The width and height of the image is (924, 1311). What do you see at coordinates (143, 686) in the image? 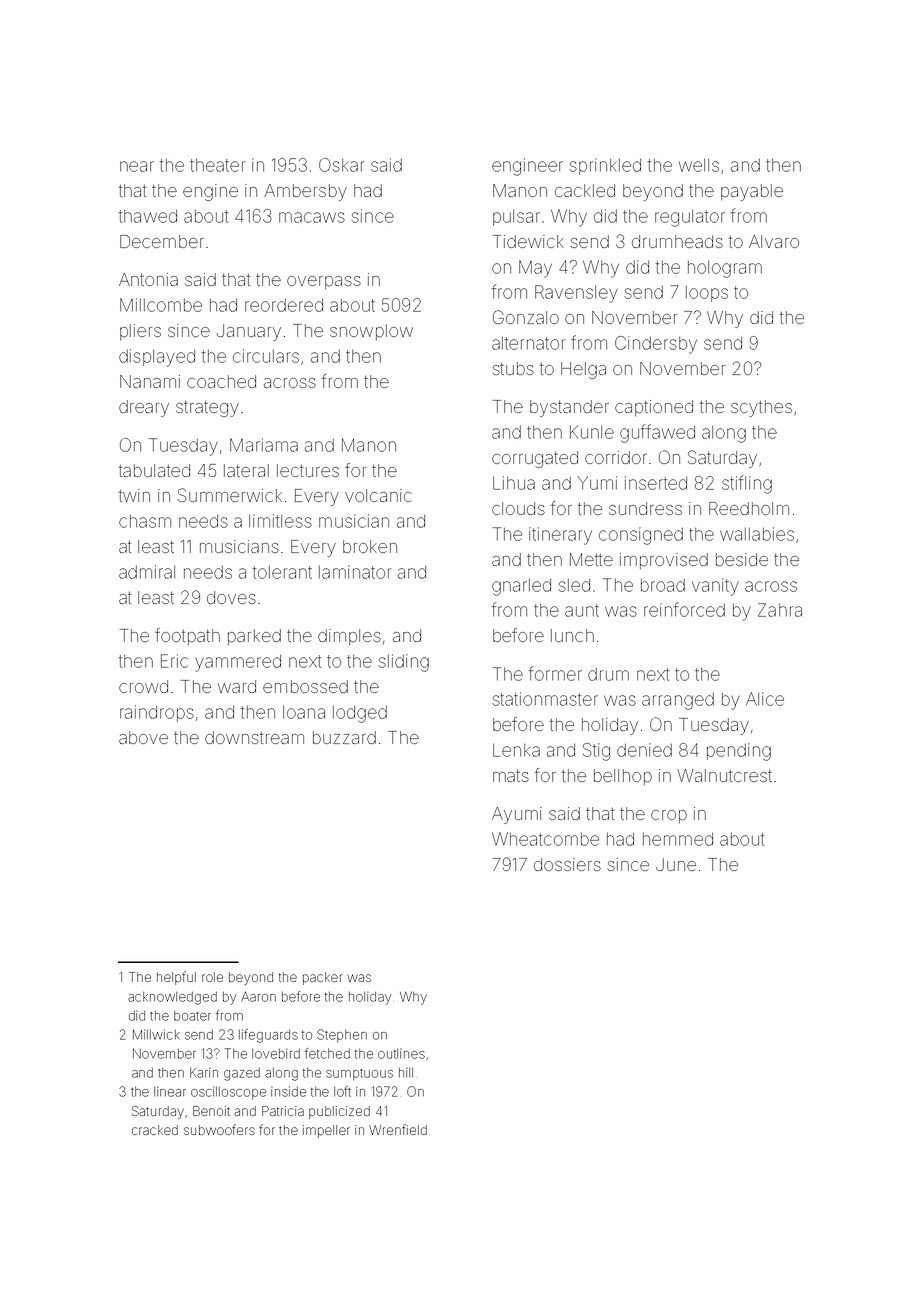
I see `crowd` at bounding box center [143, 686].
